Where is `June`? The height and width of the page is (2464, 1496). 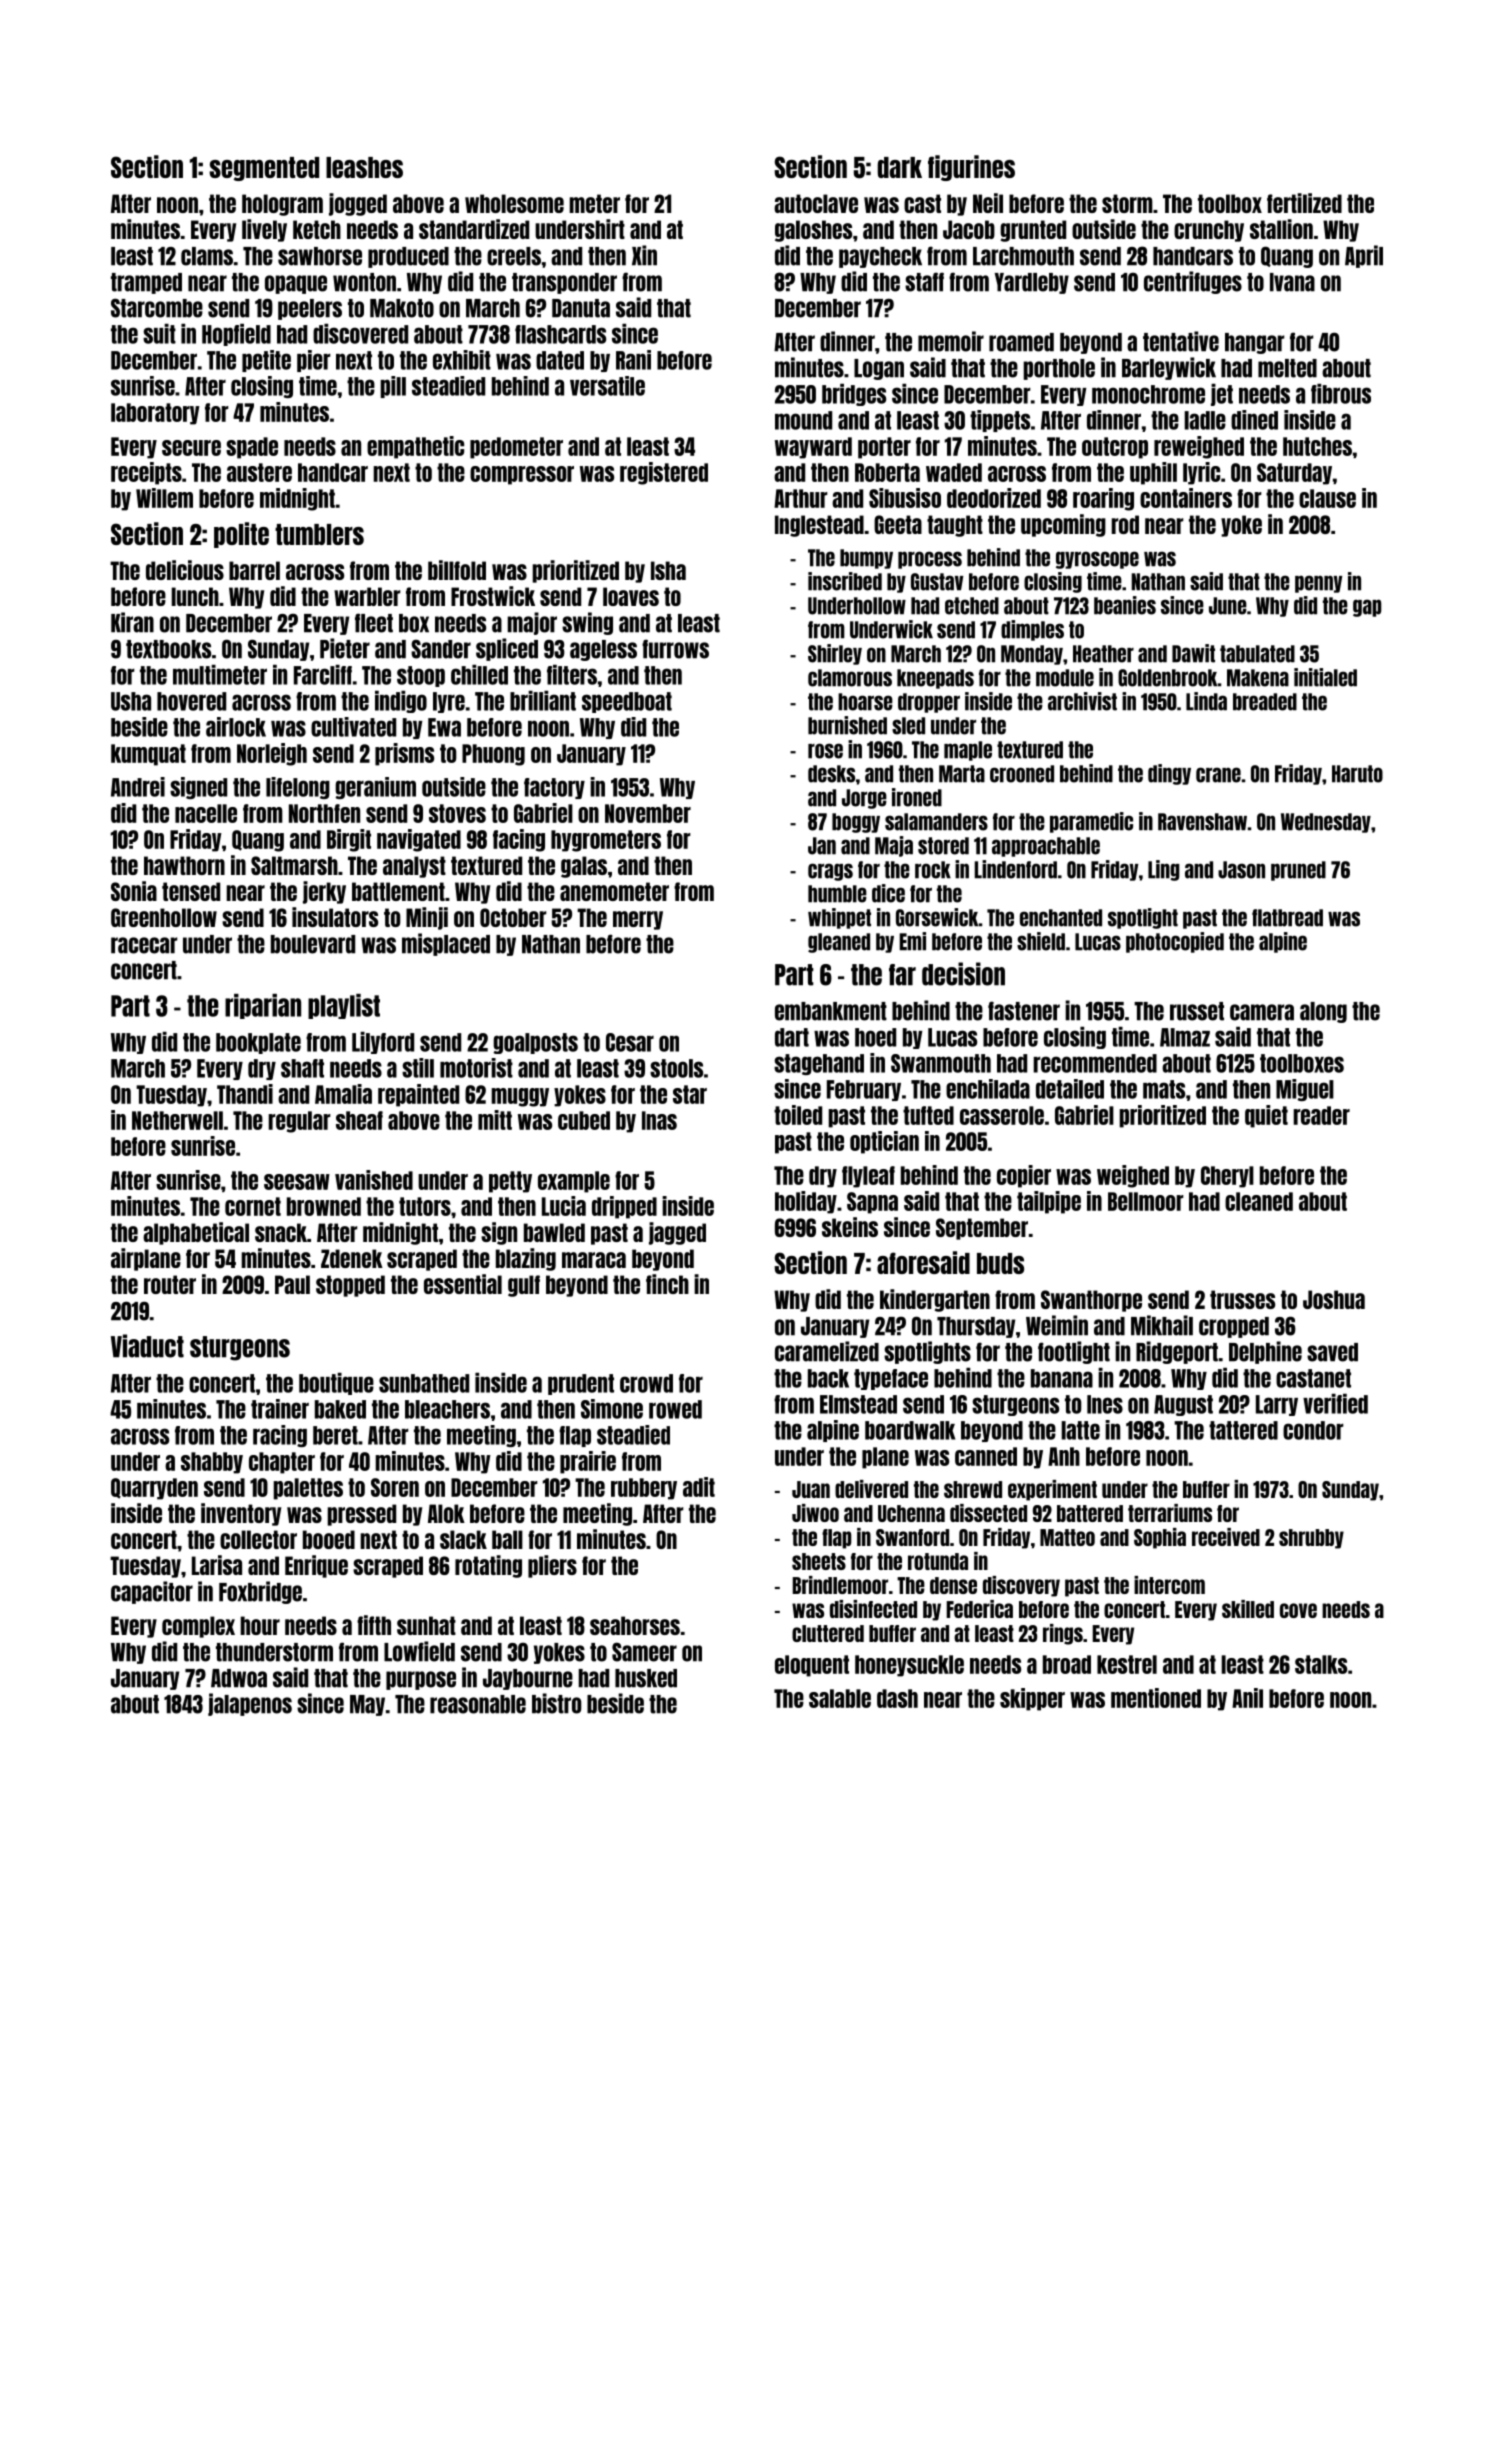 June is located at coordinates (1228, 606).
